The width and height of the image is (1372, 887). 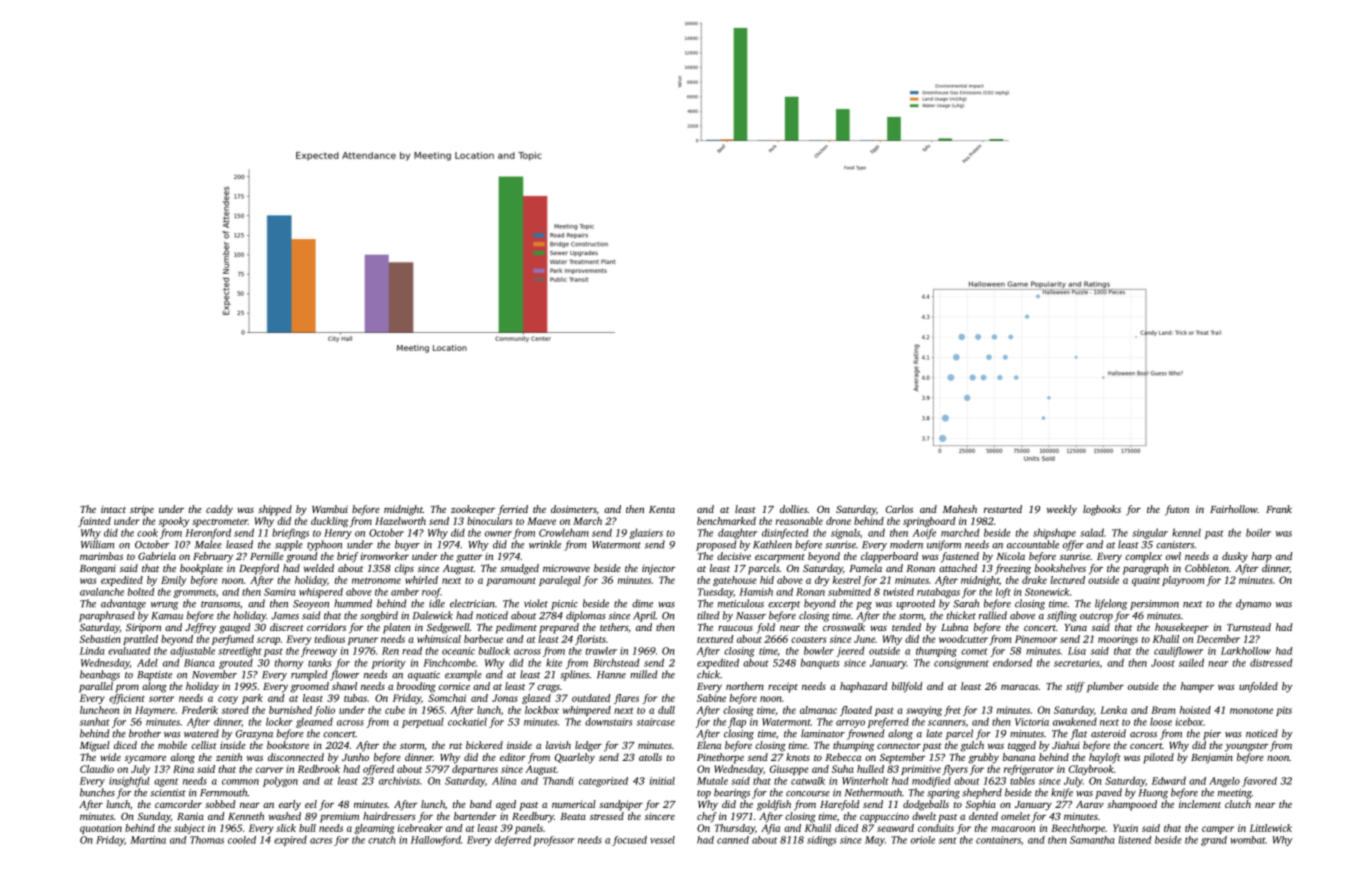 What do you see at coordinates (1102, 510) in the image?
I see `logbooks` at bounding box center [1102, 510].
